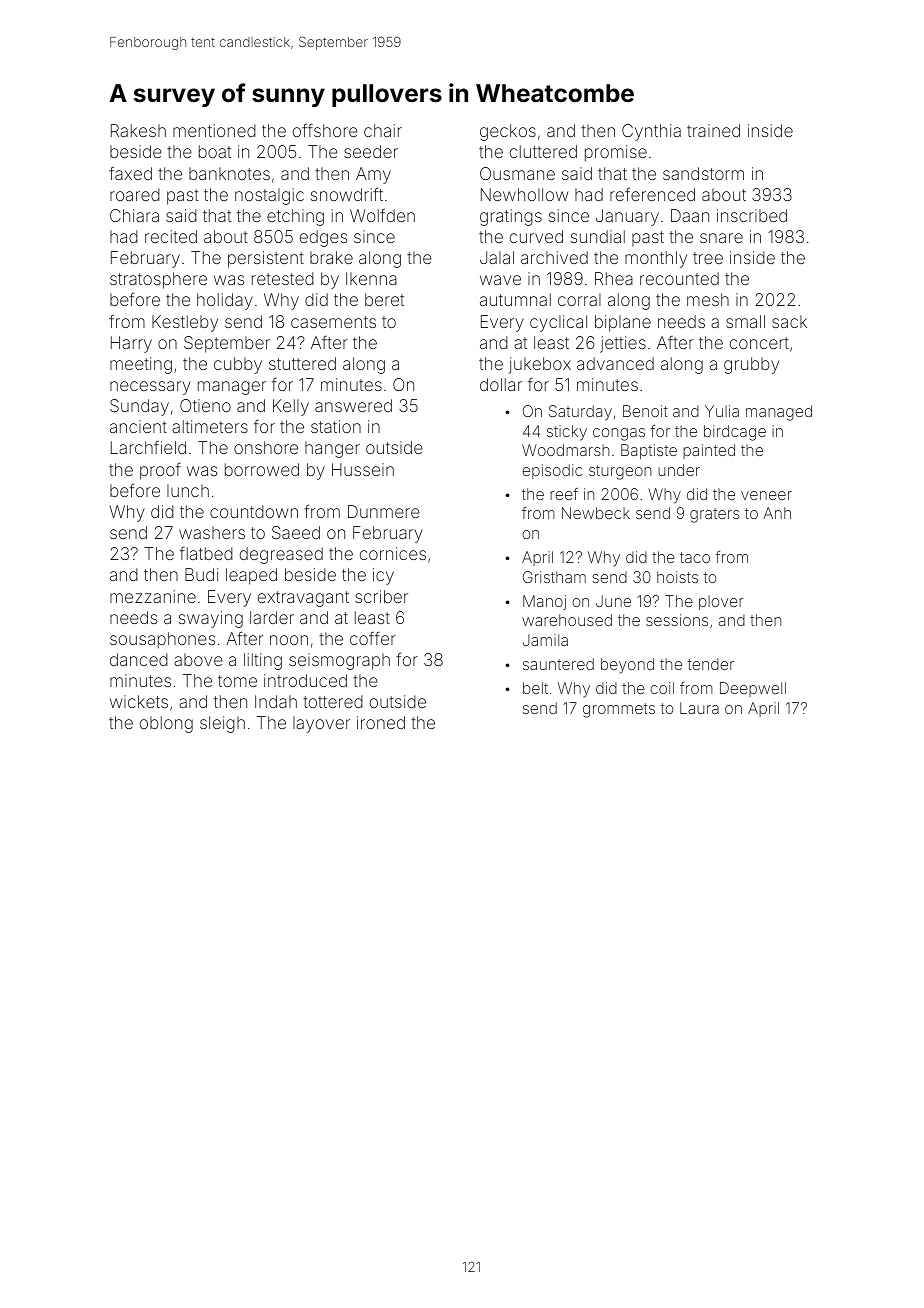 The width and height of the image is (924, 1308). Describe the element at coordinates (281, 555) in the image. I see `degreased` at that location.
